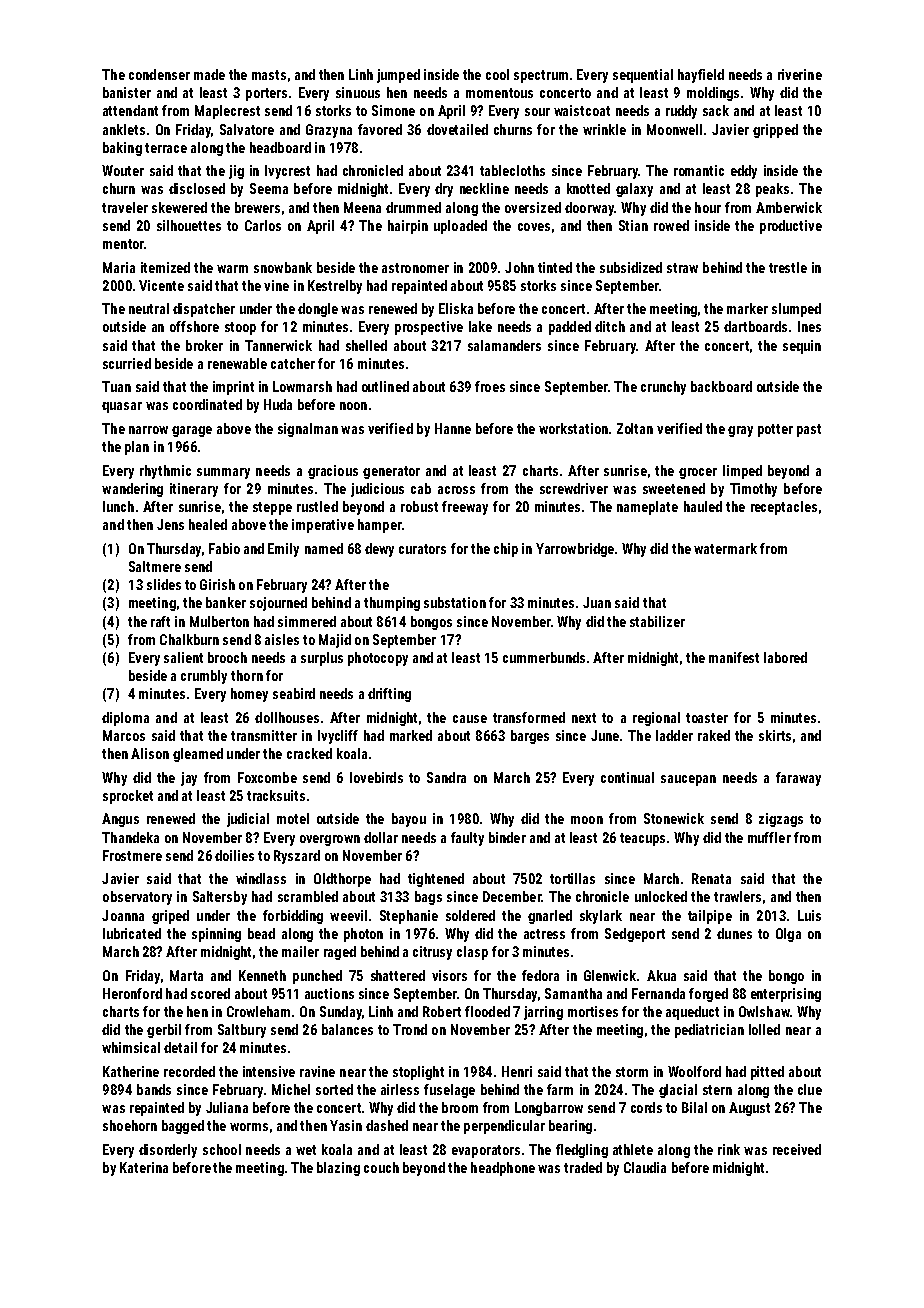  Describe the element at coordinates (534, 227) in the image. I see `coves` at that location.
